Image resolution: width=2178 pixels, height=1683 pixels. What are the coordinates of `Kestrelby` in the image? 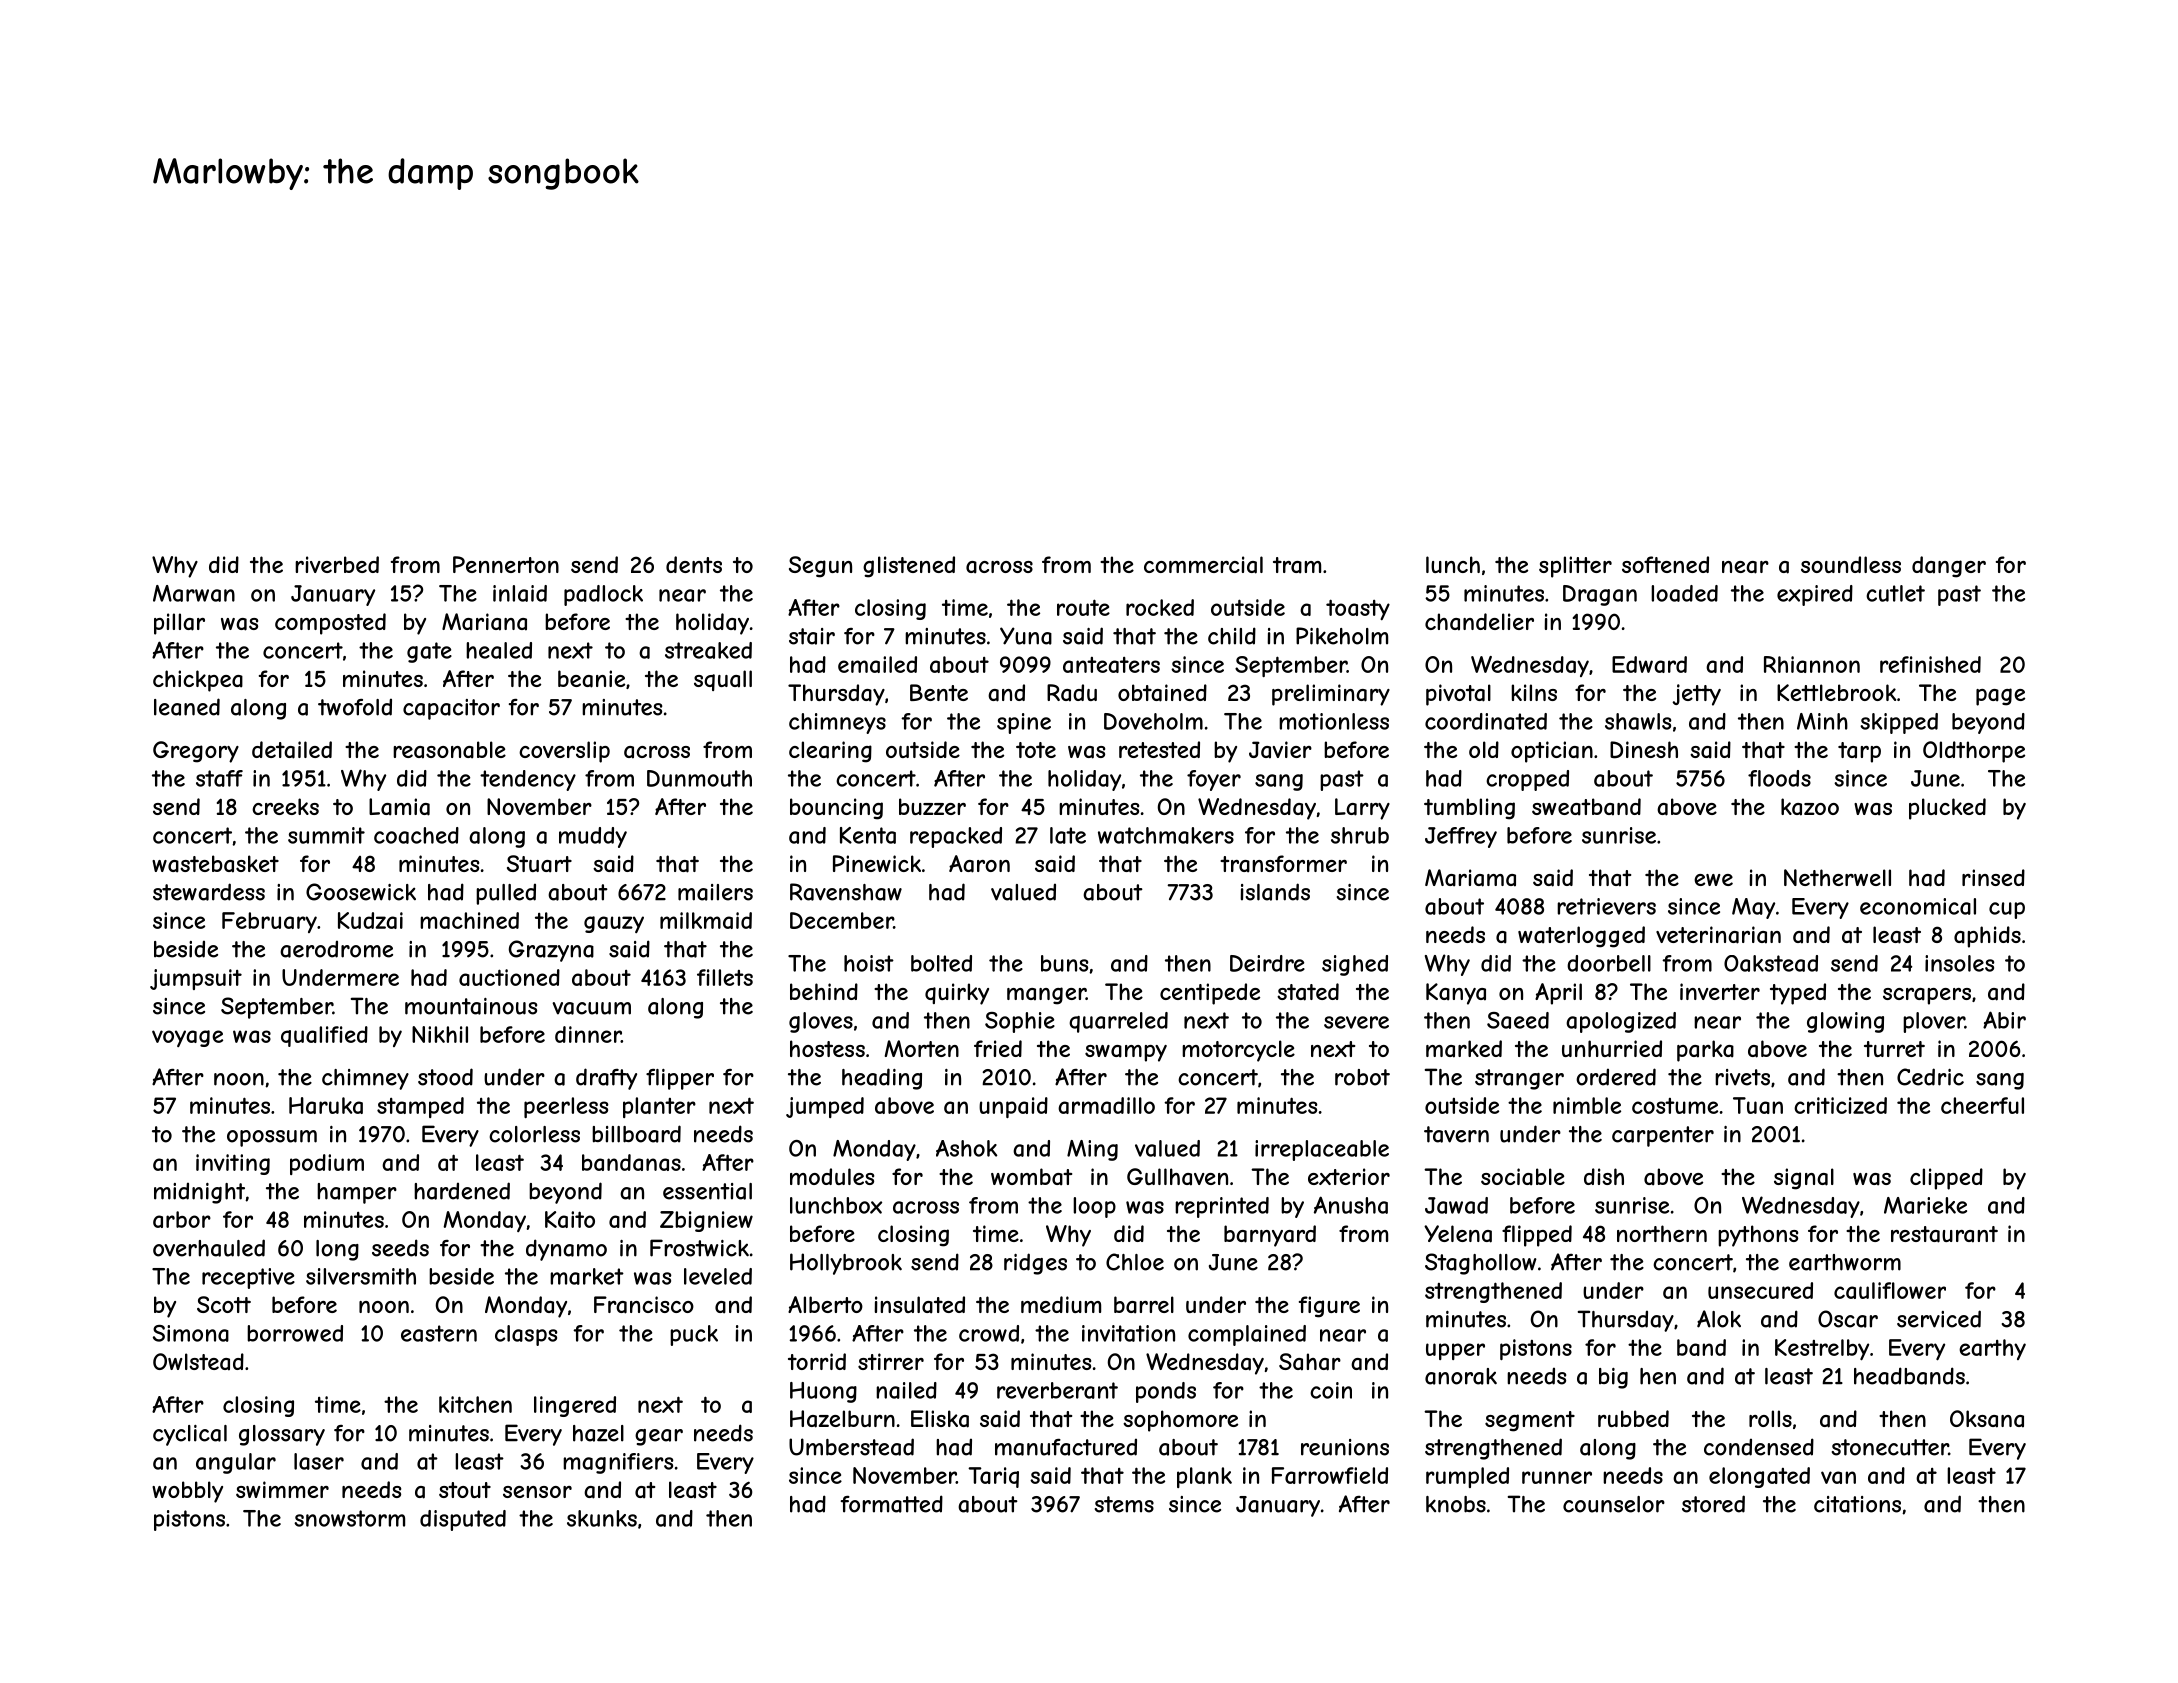 It's located at (1822, 1350).
